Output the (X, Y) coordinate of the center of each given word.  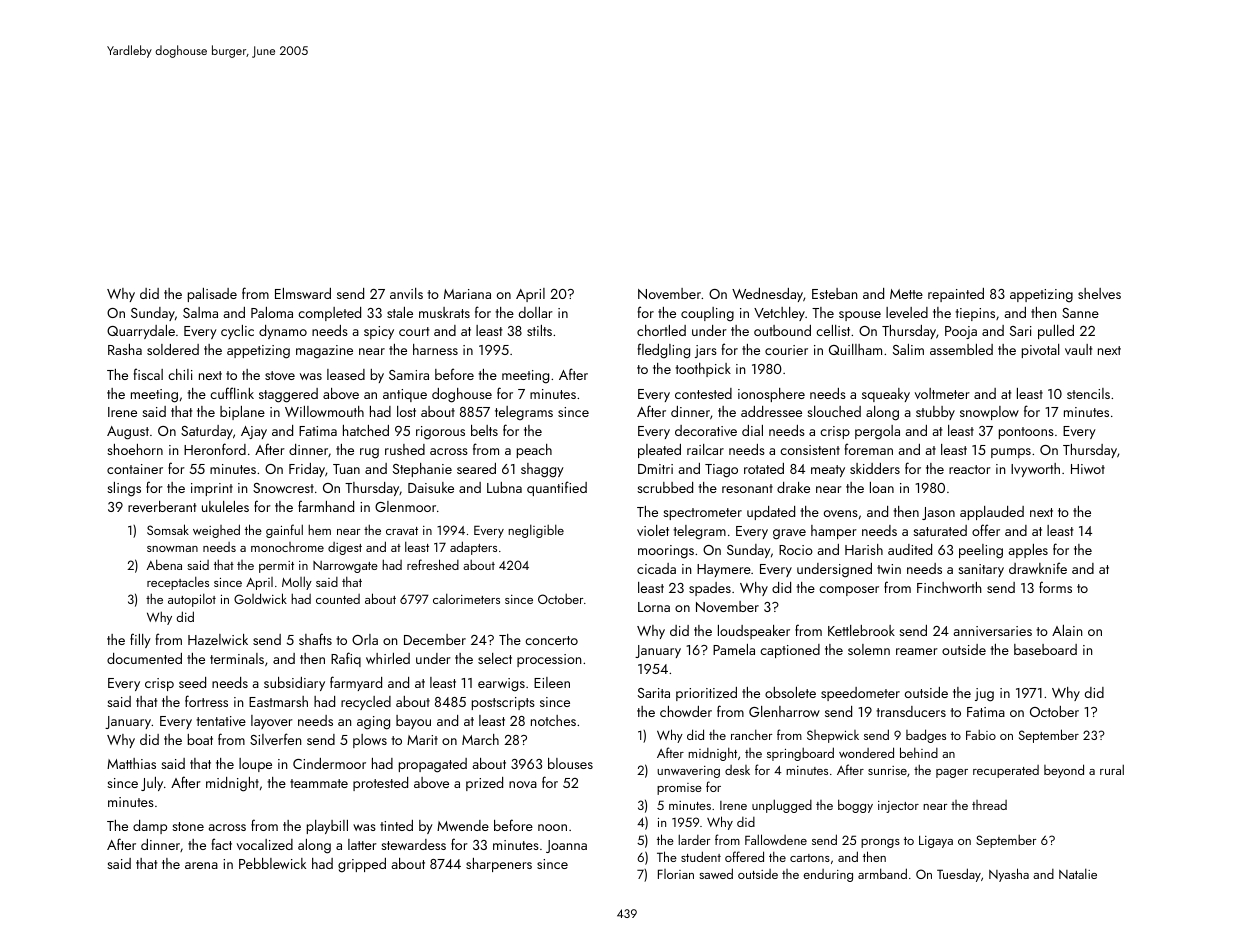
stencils (1088, 393)
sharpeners (499, 865)
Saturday (207, 432)
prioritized (706, 694)
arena (201, 865)
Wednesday (767, 295)
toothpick (703, 370)
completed (329, 314)
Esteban (834, 293)
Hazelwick (218, 639)
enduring (828, 875)
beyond (1064, 771)
